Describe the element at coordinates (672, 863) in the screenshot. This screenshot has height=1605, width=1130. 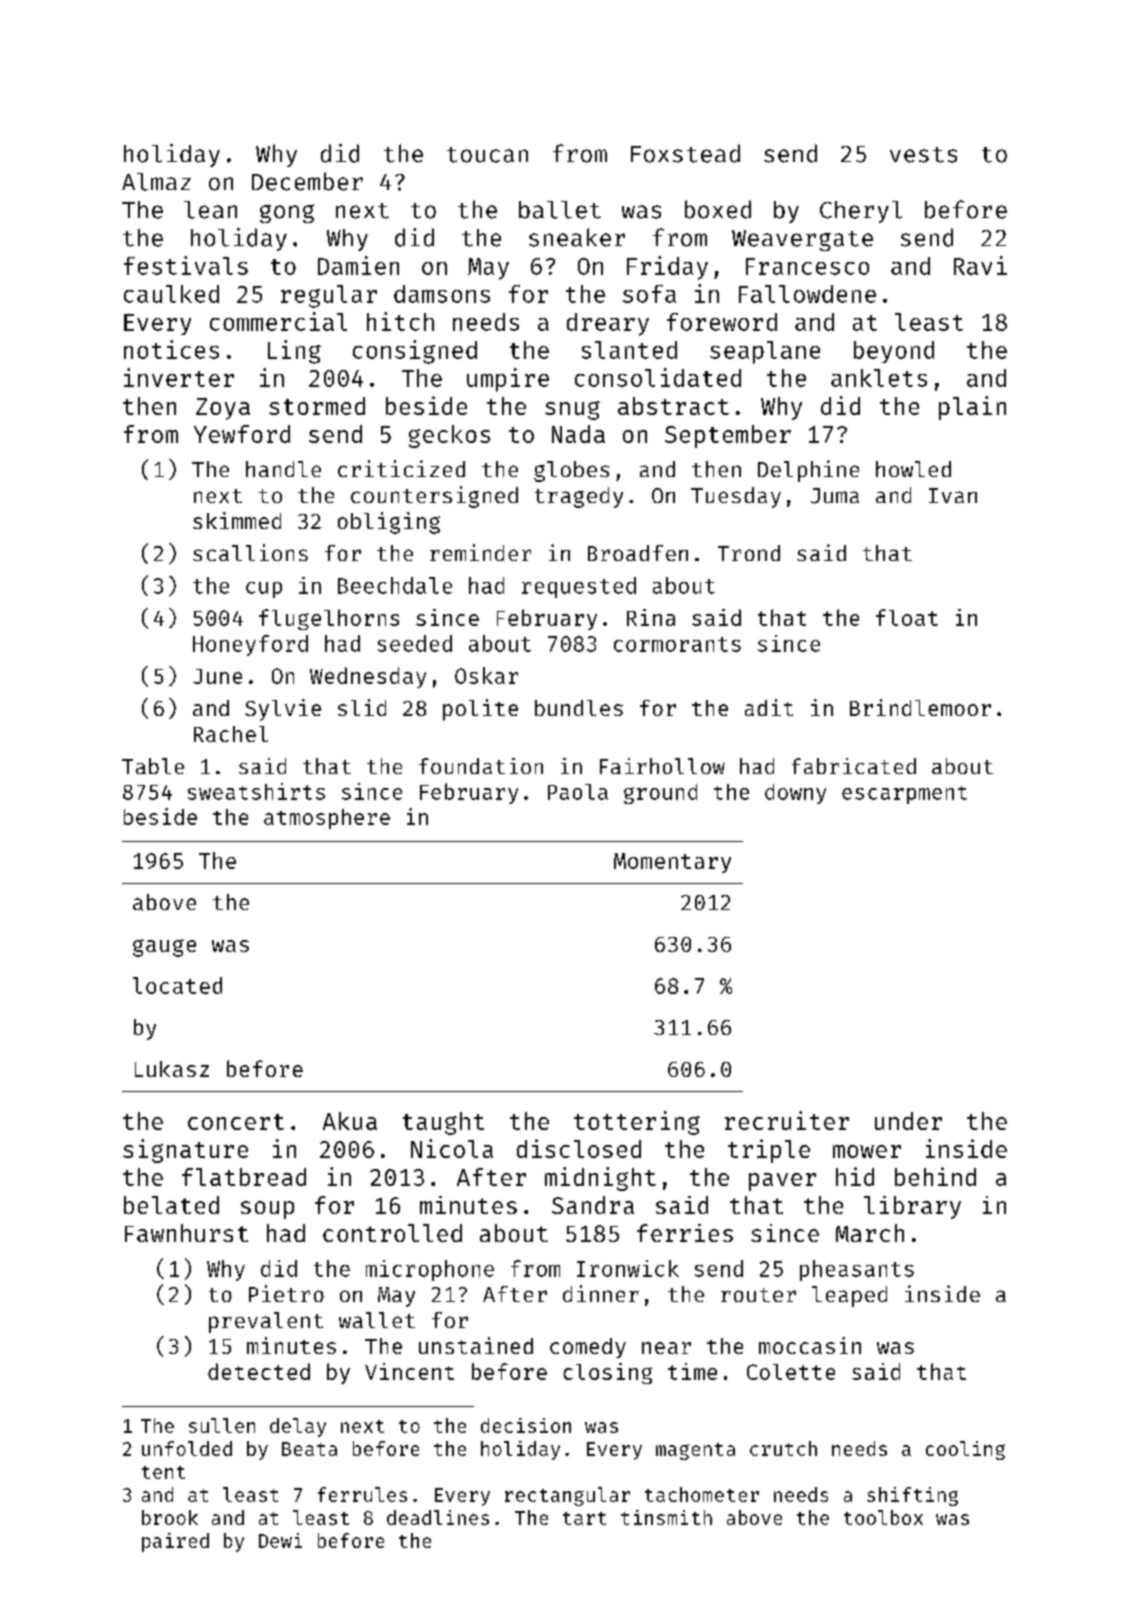
I see `Momentary` at that location.
